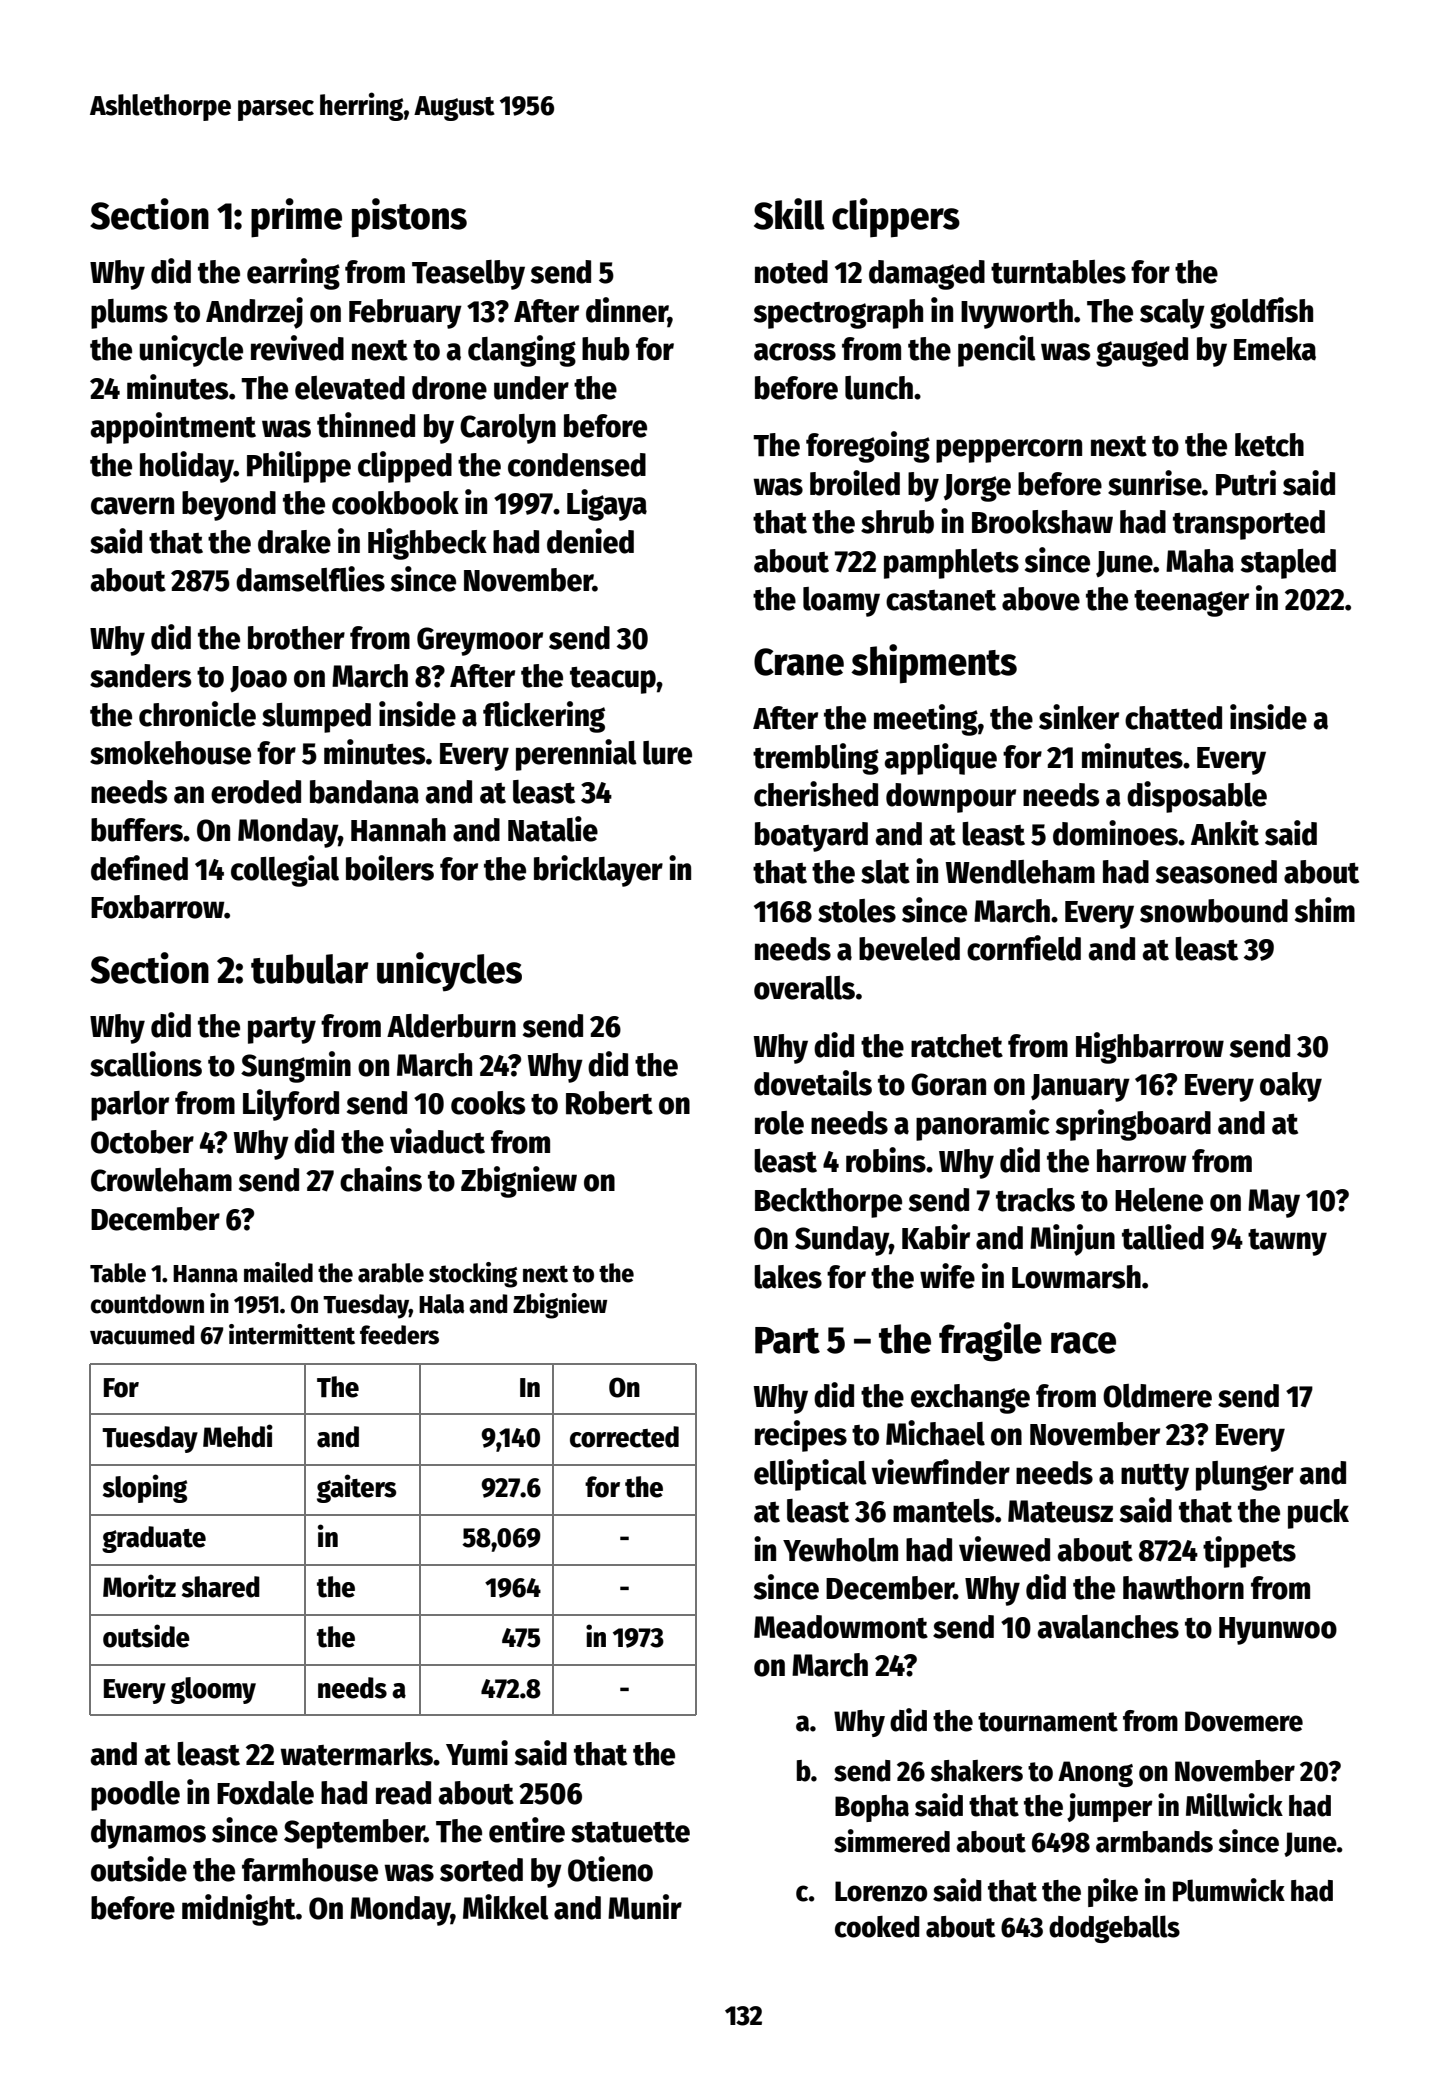  What do you see at coordinates (877, 1927) in the screenshot?
I see `cooked` at bounding box center [877, 1927].
